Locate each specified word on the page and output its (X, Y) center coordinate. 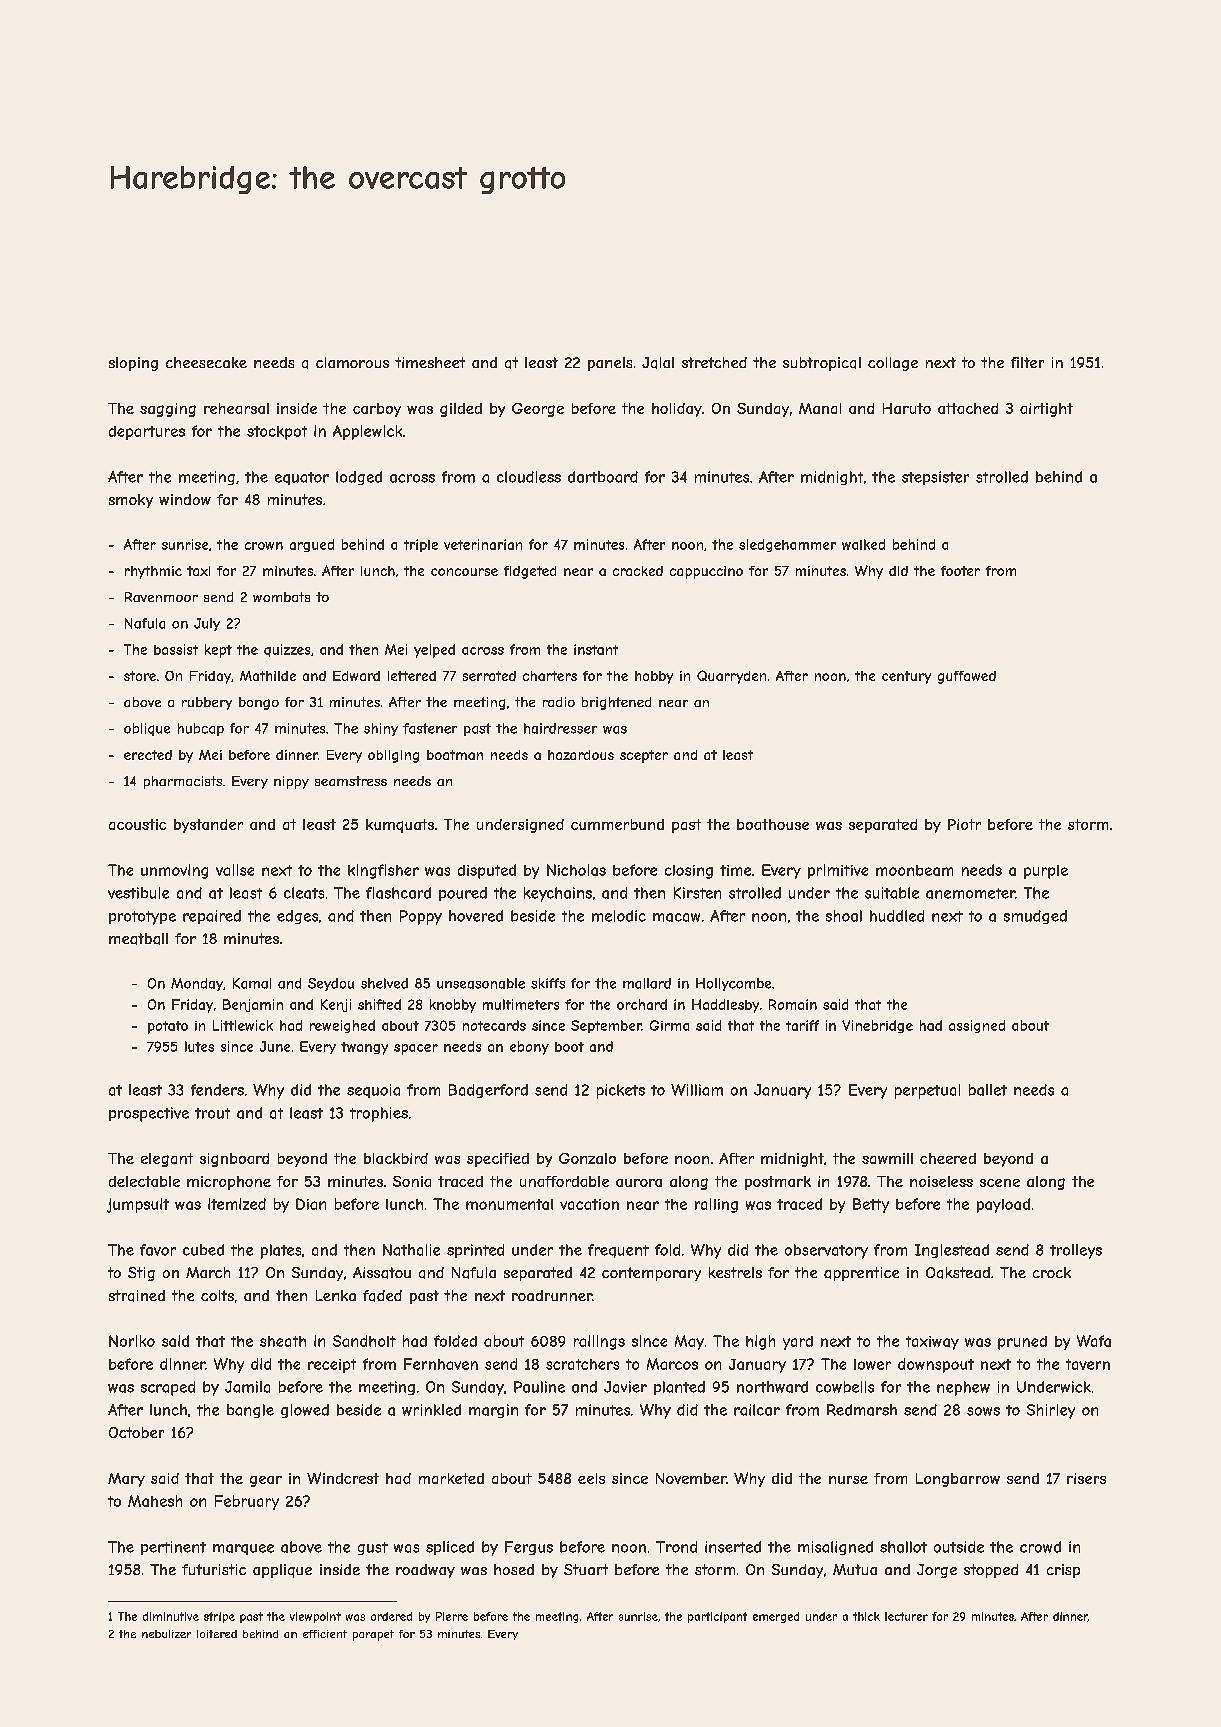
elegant (167, 1160)
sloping (133, 364)
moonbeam (914, 870)
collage (893, 364)
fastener (430, 728)
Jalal (658, 363)
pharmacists (183, 782)
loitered (217, 1634)
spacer (416, 1049)
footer (960, 571)
